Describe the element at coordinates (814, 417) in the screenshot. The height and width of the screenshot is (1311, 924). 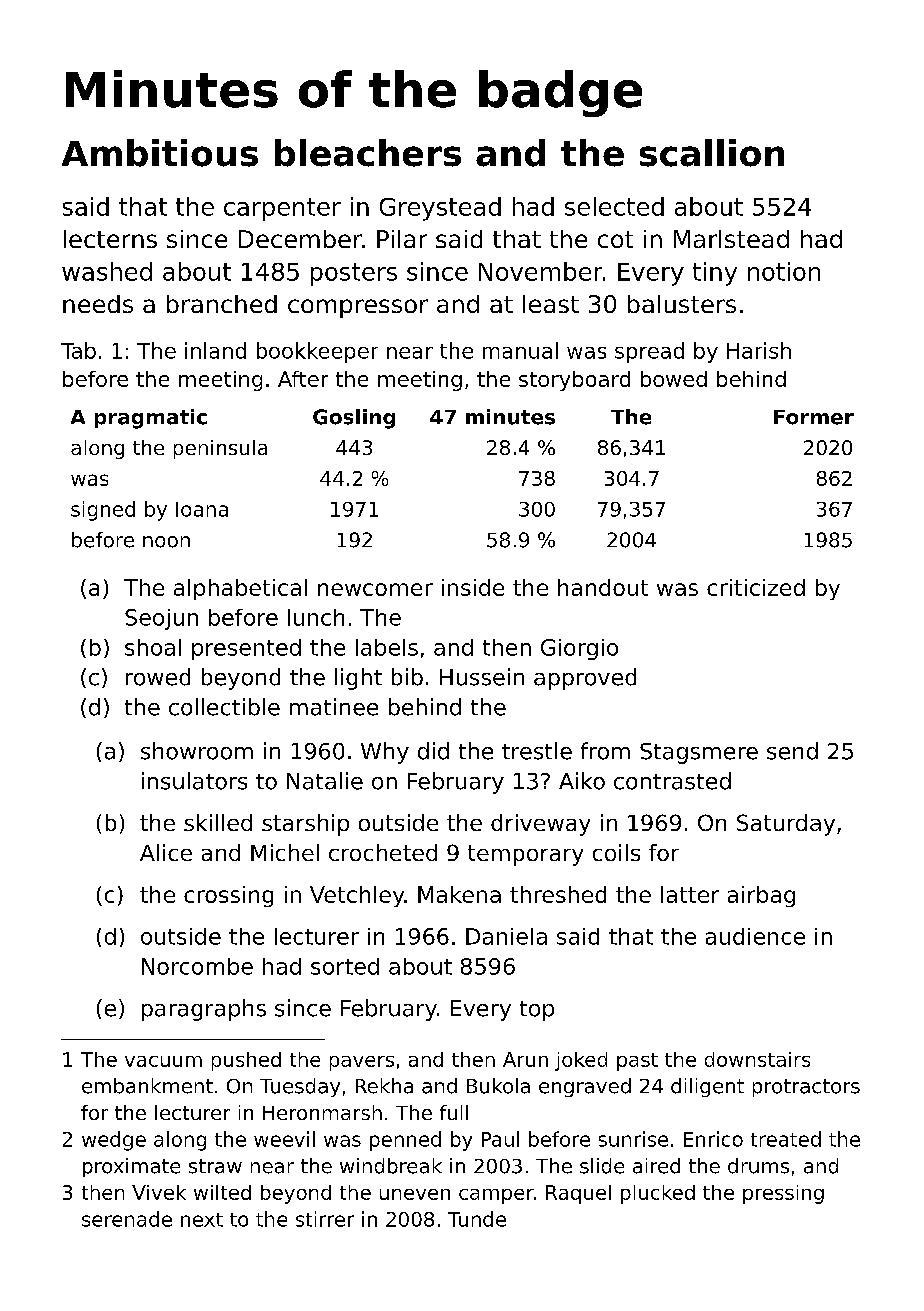
I see `Former` at that location.
